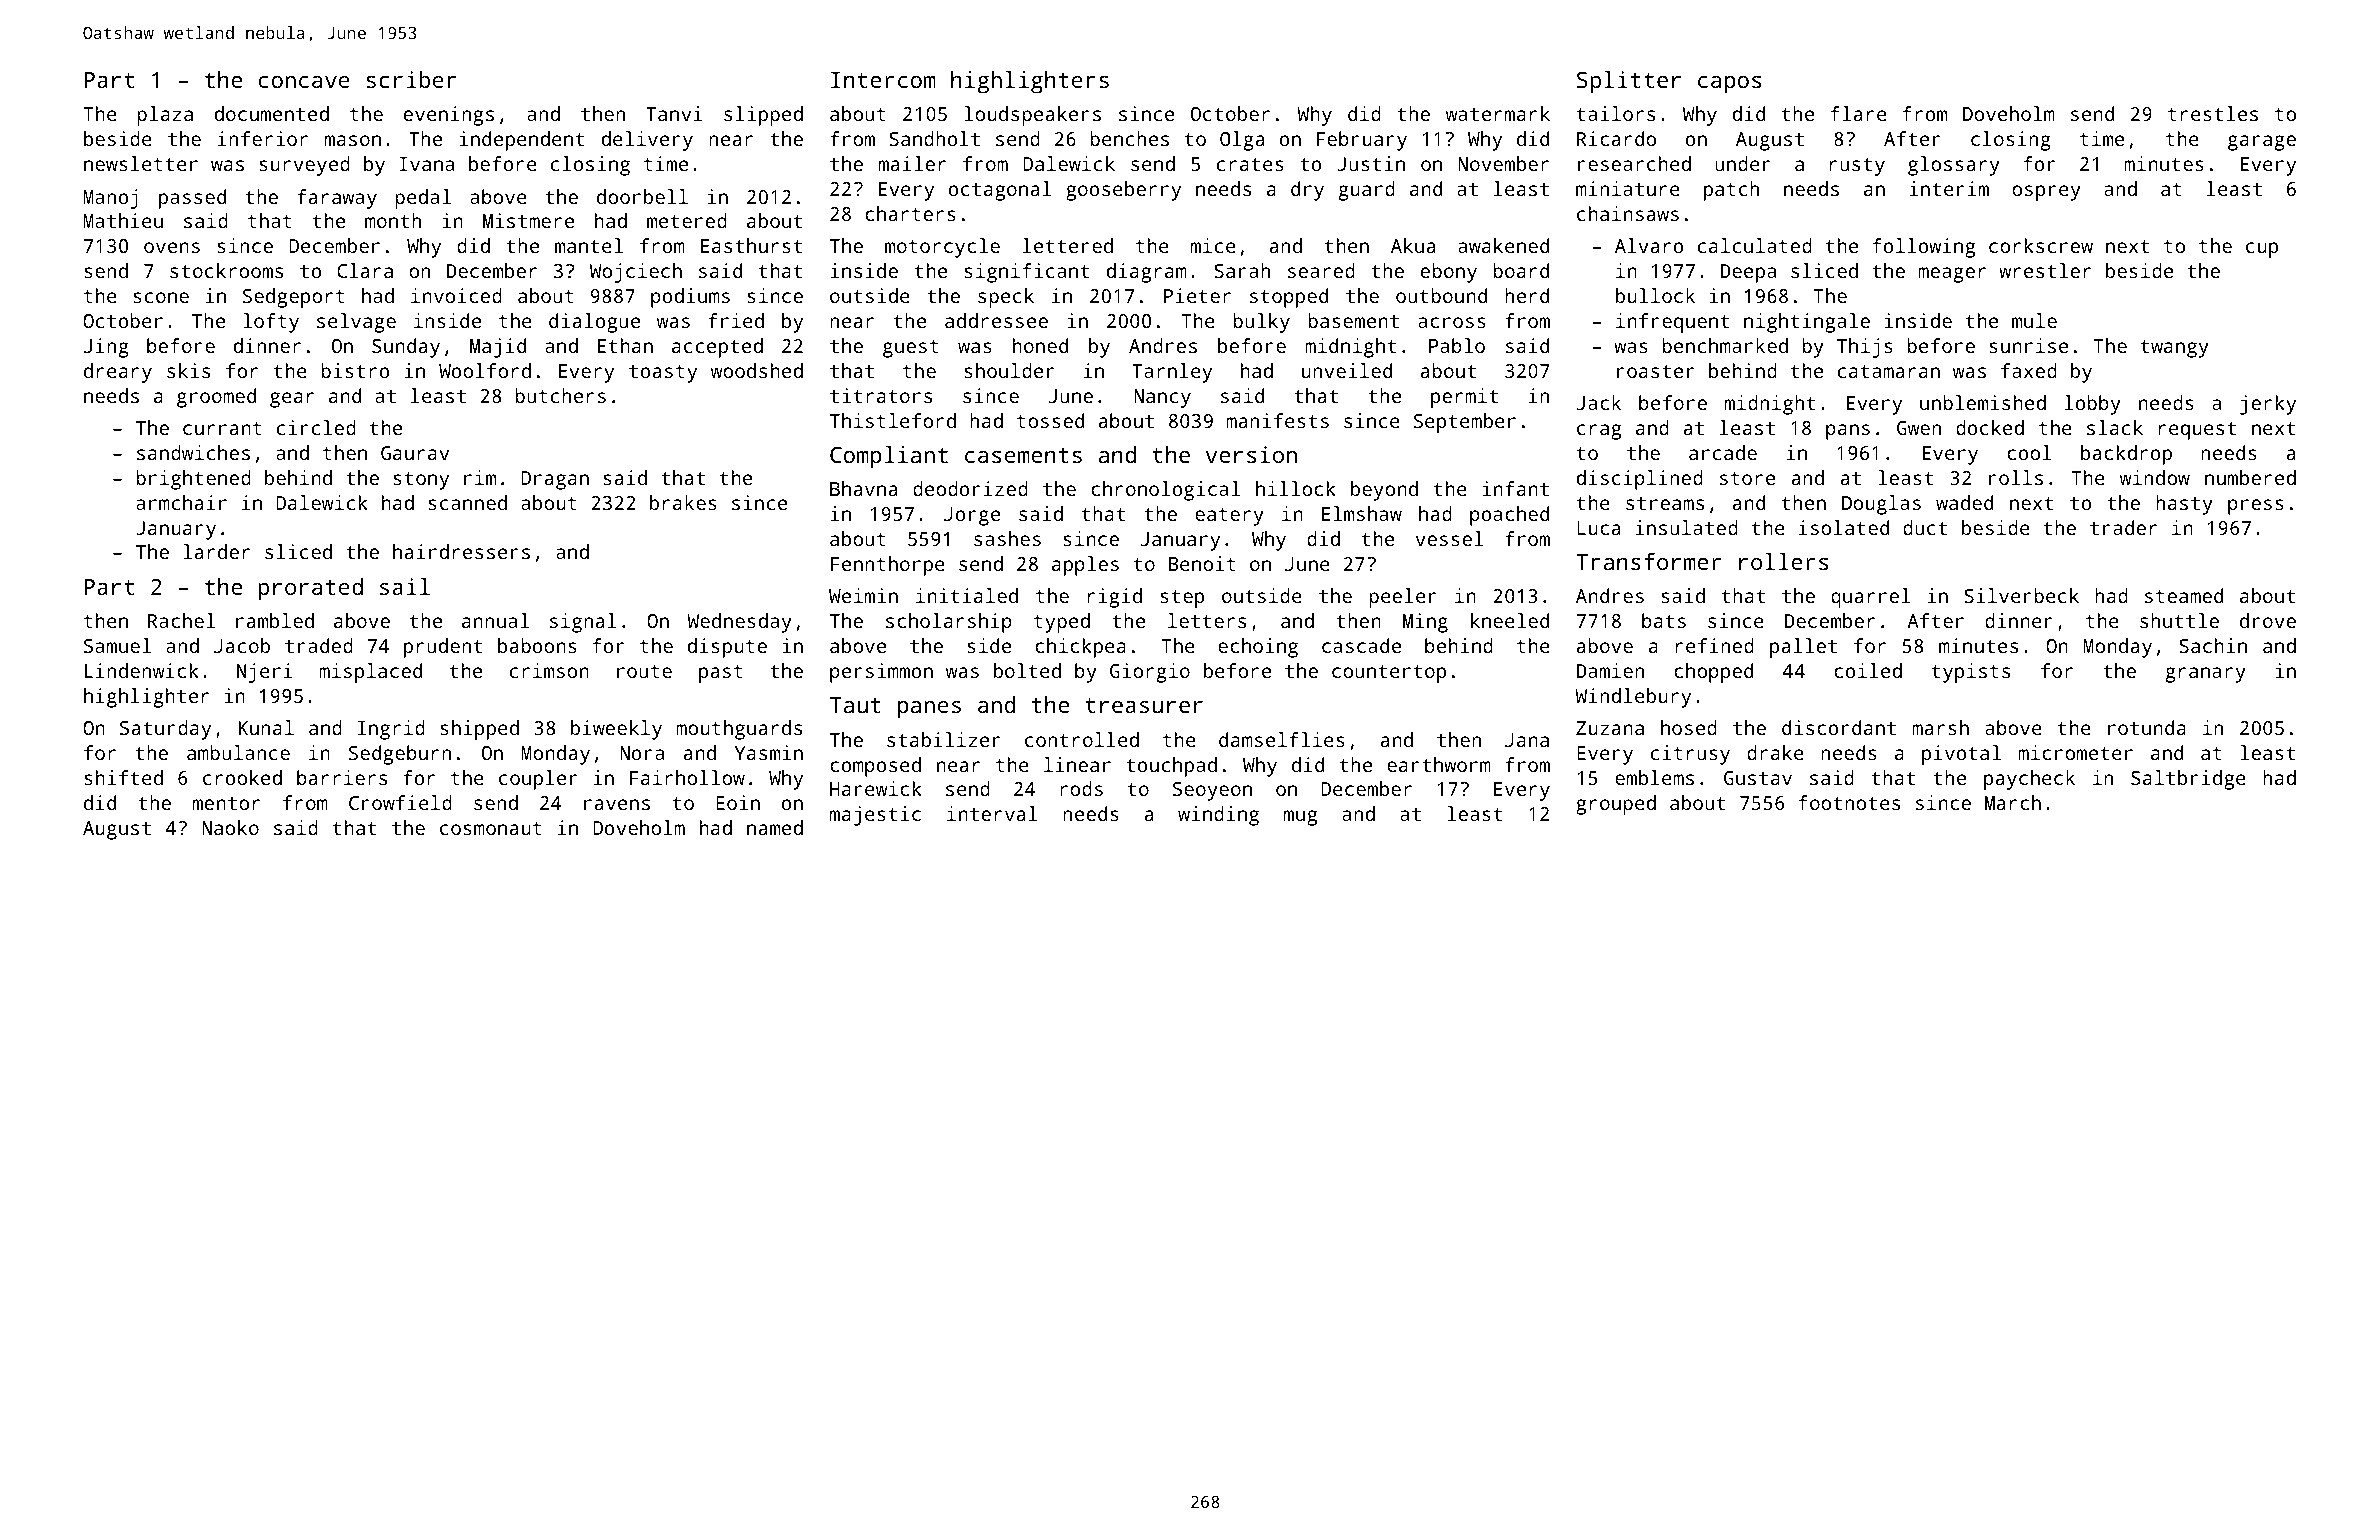  What do you see at coordinates (883, 80) in the page?
I see `Intercom` at bounding box center [883, 80].
